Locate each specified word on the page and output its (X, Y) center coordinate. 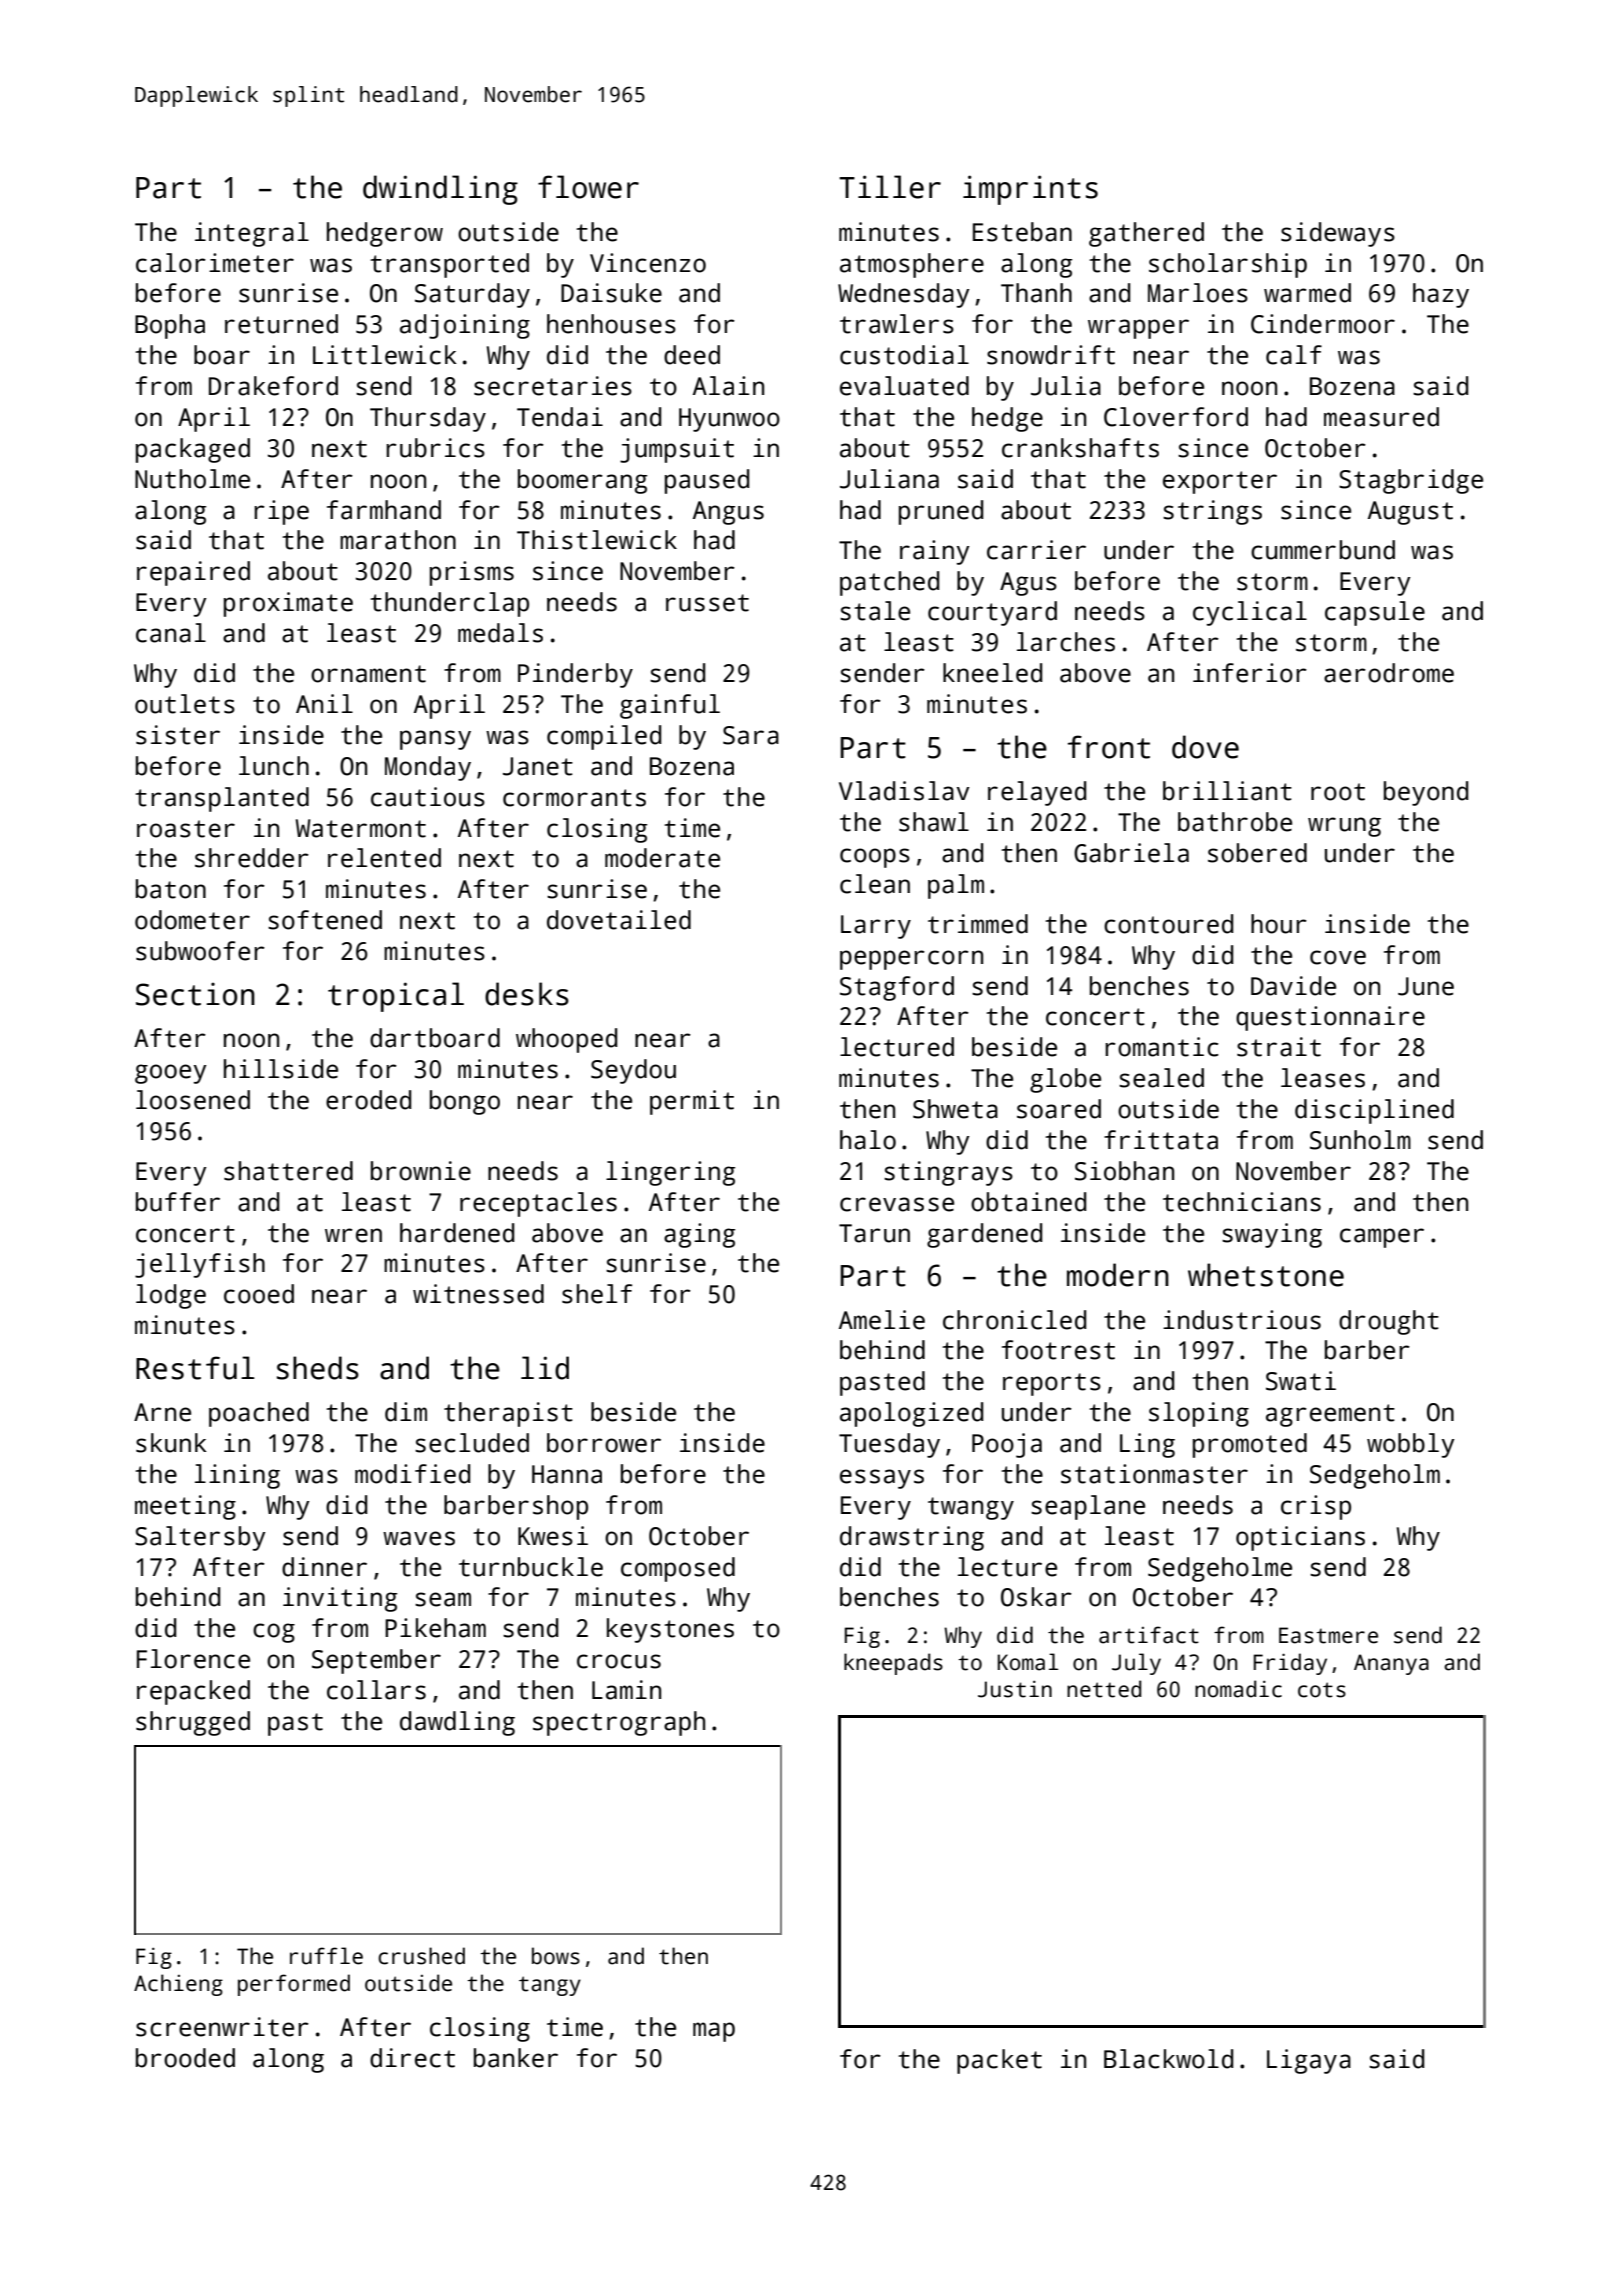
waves (419, 1538)
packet (999, 2061)
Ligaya (1309, 2061)
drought (1389, 1322)
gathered (1146, 234)
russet (707, 603)
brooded (185, 2058)
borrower (604, 1443)
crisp (1316, 1507)
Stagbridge (1411, 481)
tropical (396, 997)
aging (699, 1235)
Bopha (170, 326)
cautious (428, 797)
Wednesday (903, 295)
